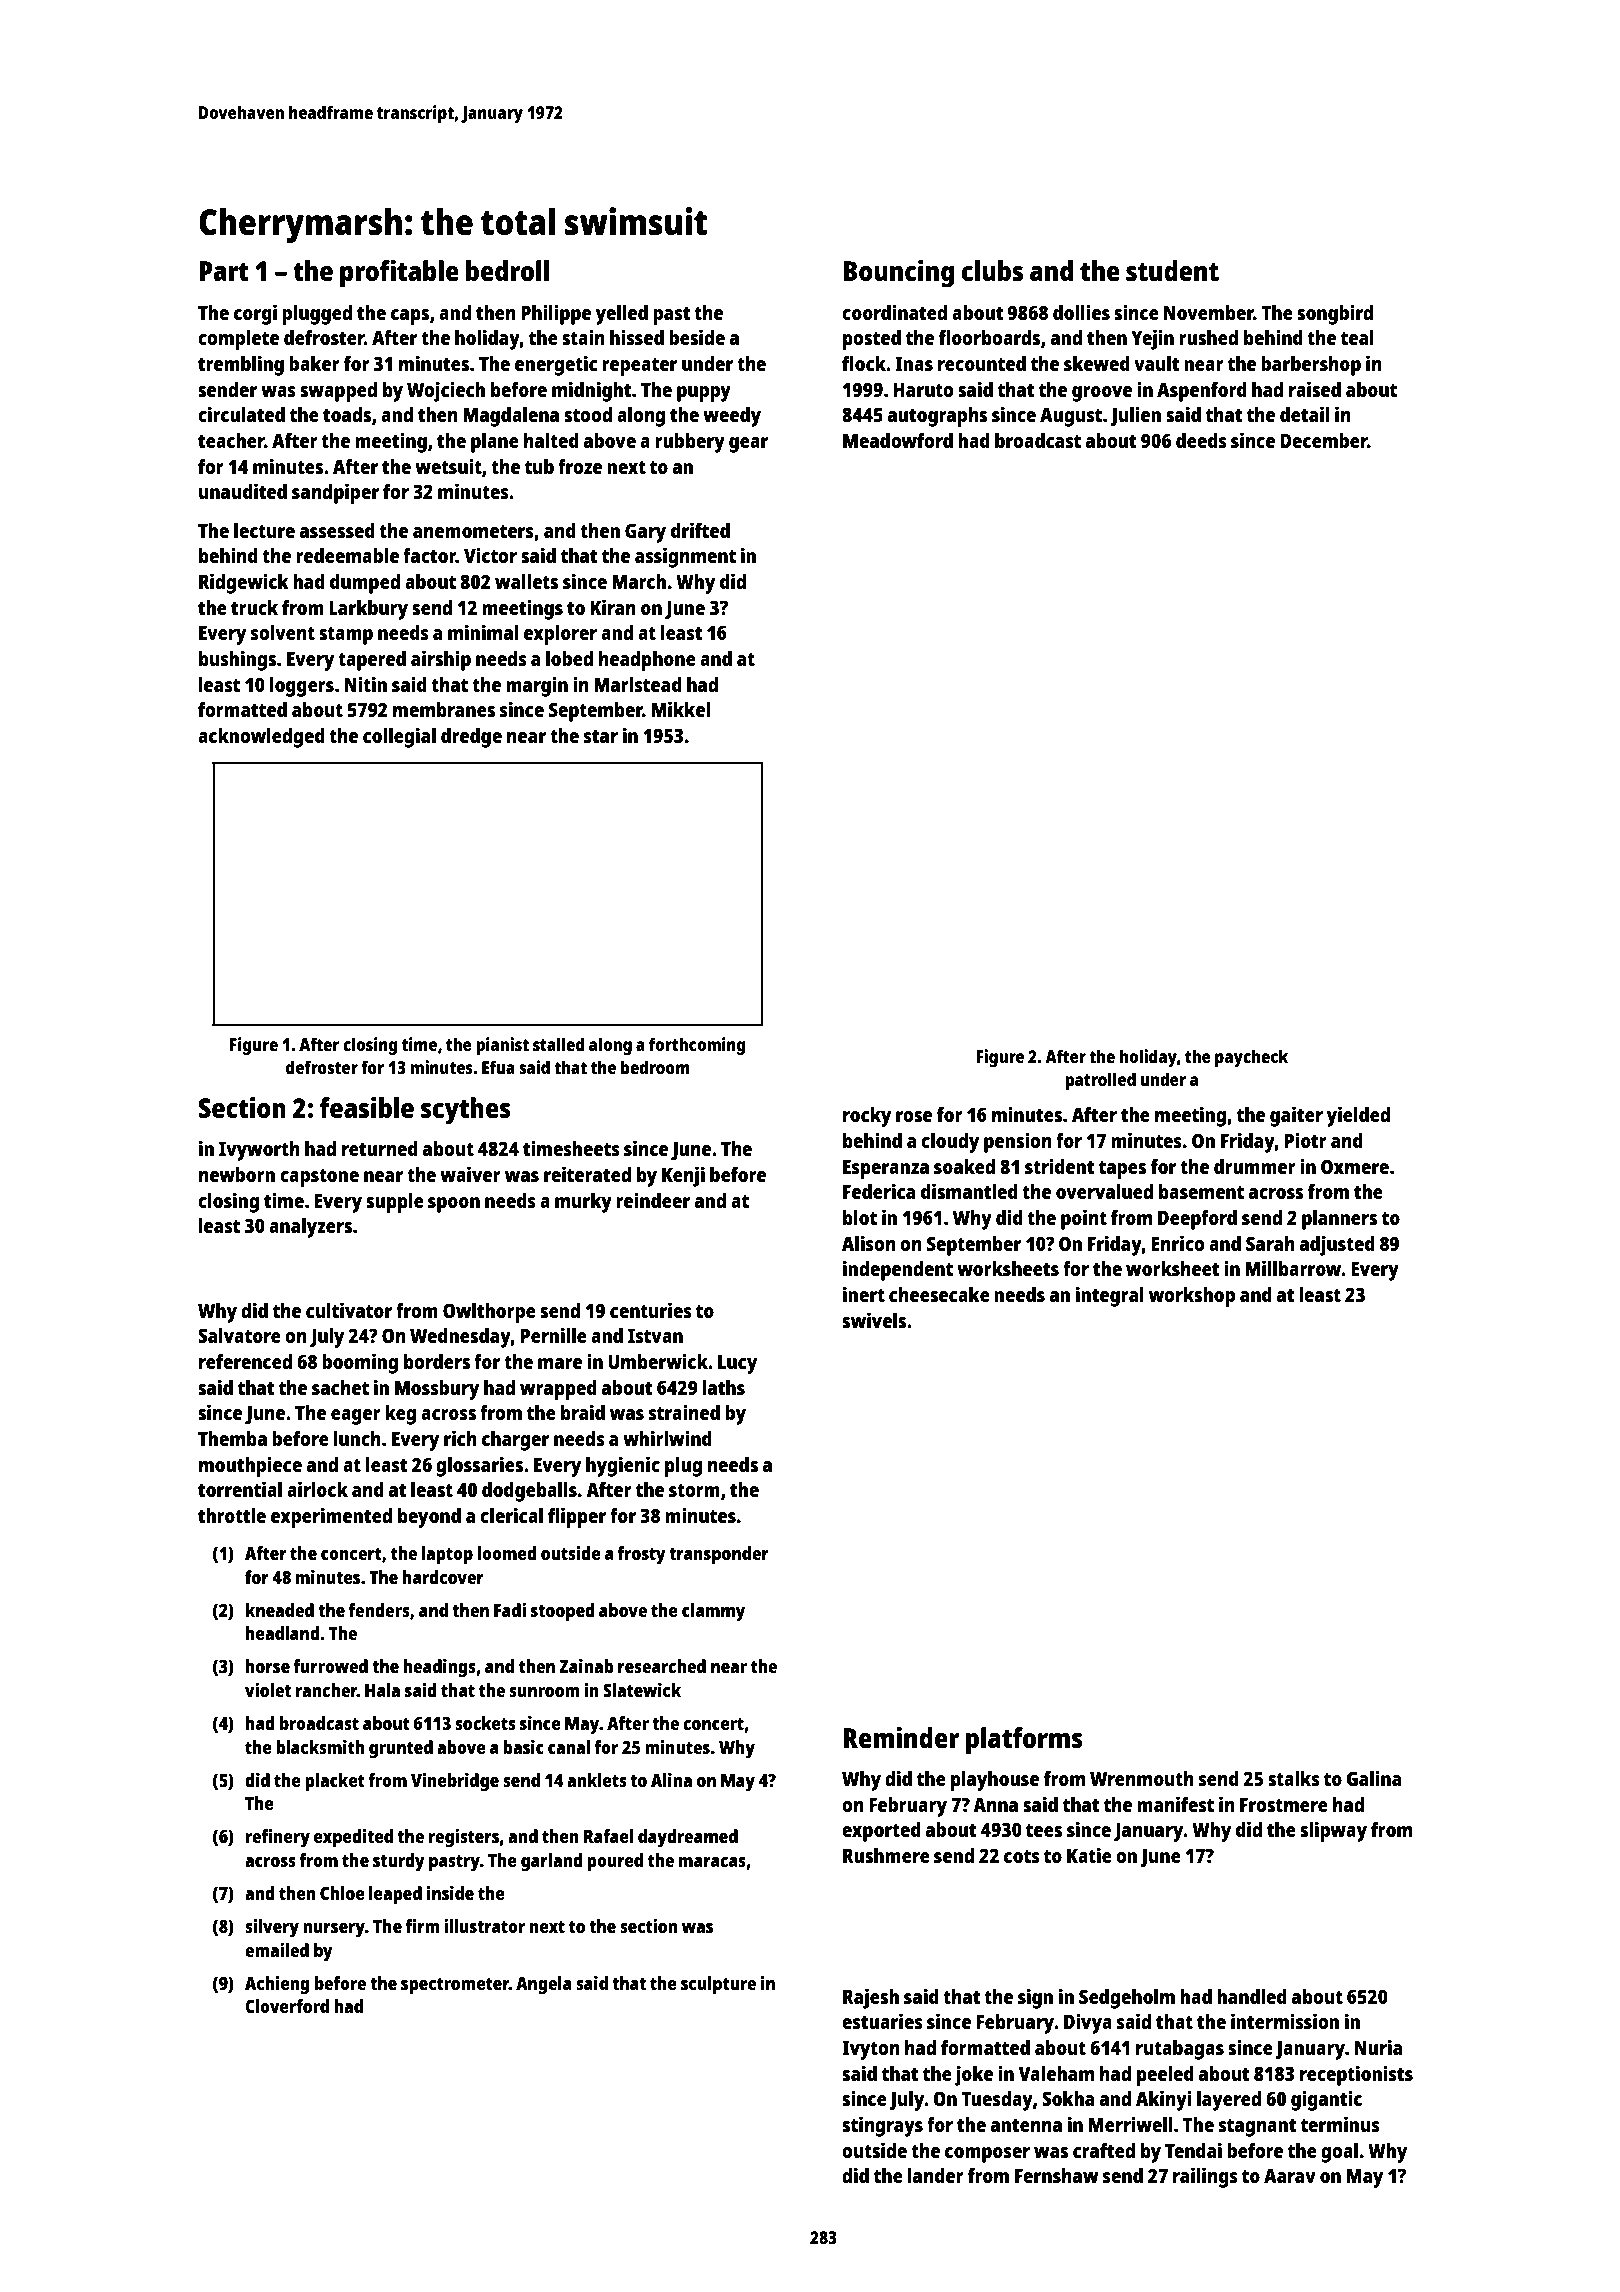 The width and height of the image is (1620, 2292). Describe the element at coordinates (700, 530) in the image. I see `drifted` at that location.
